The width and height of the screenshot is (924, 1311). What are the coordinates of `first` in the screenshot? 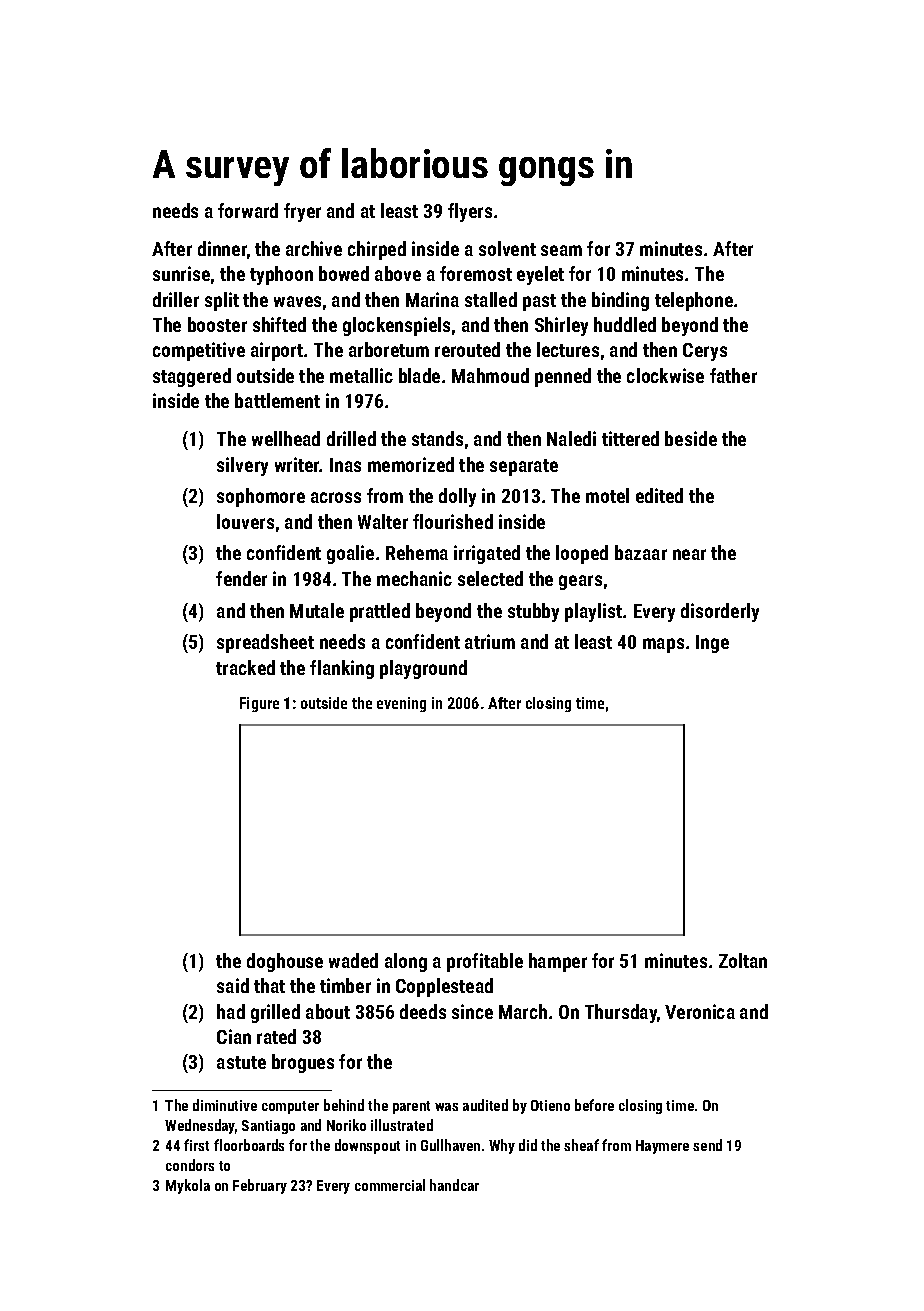 It's located at (196, 1145).
